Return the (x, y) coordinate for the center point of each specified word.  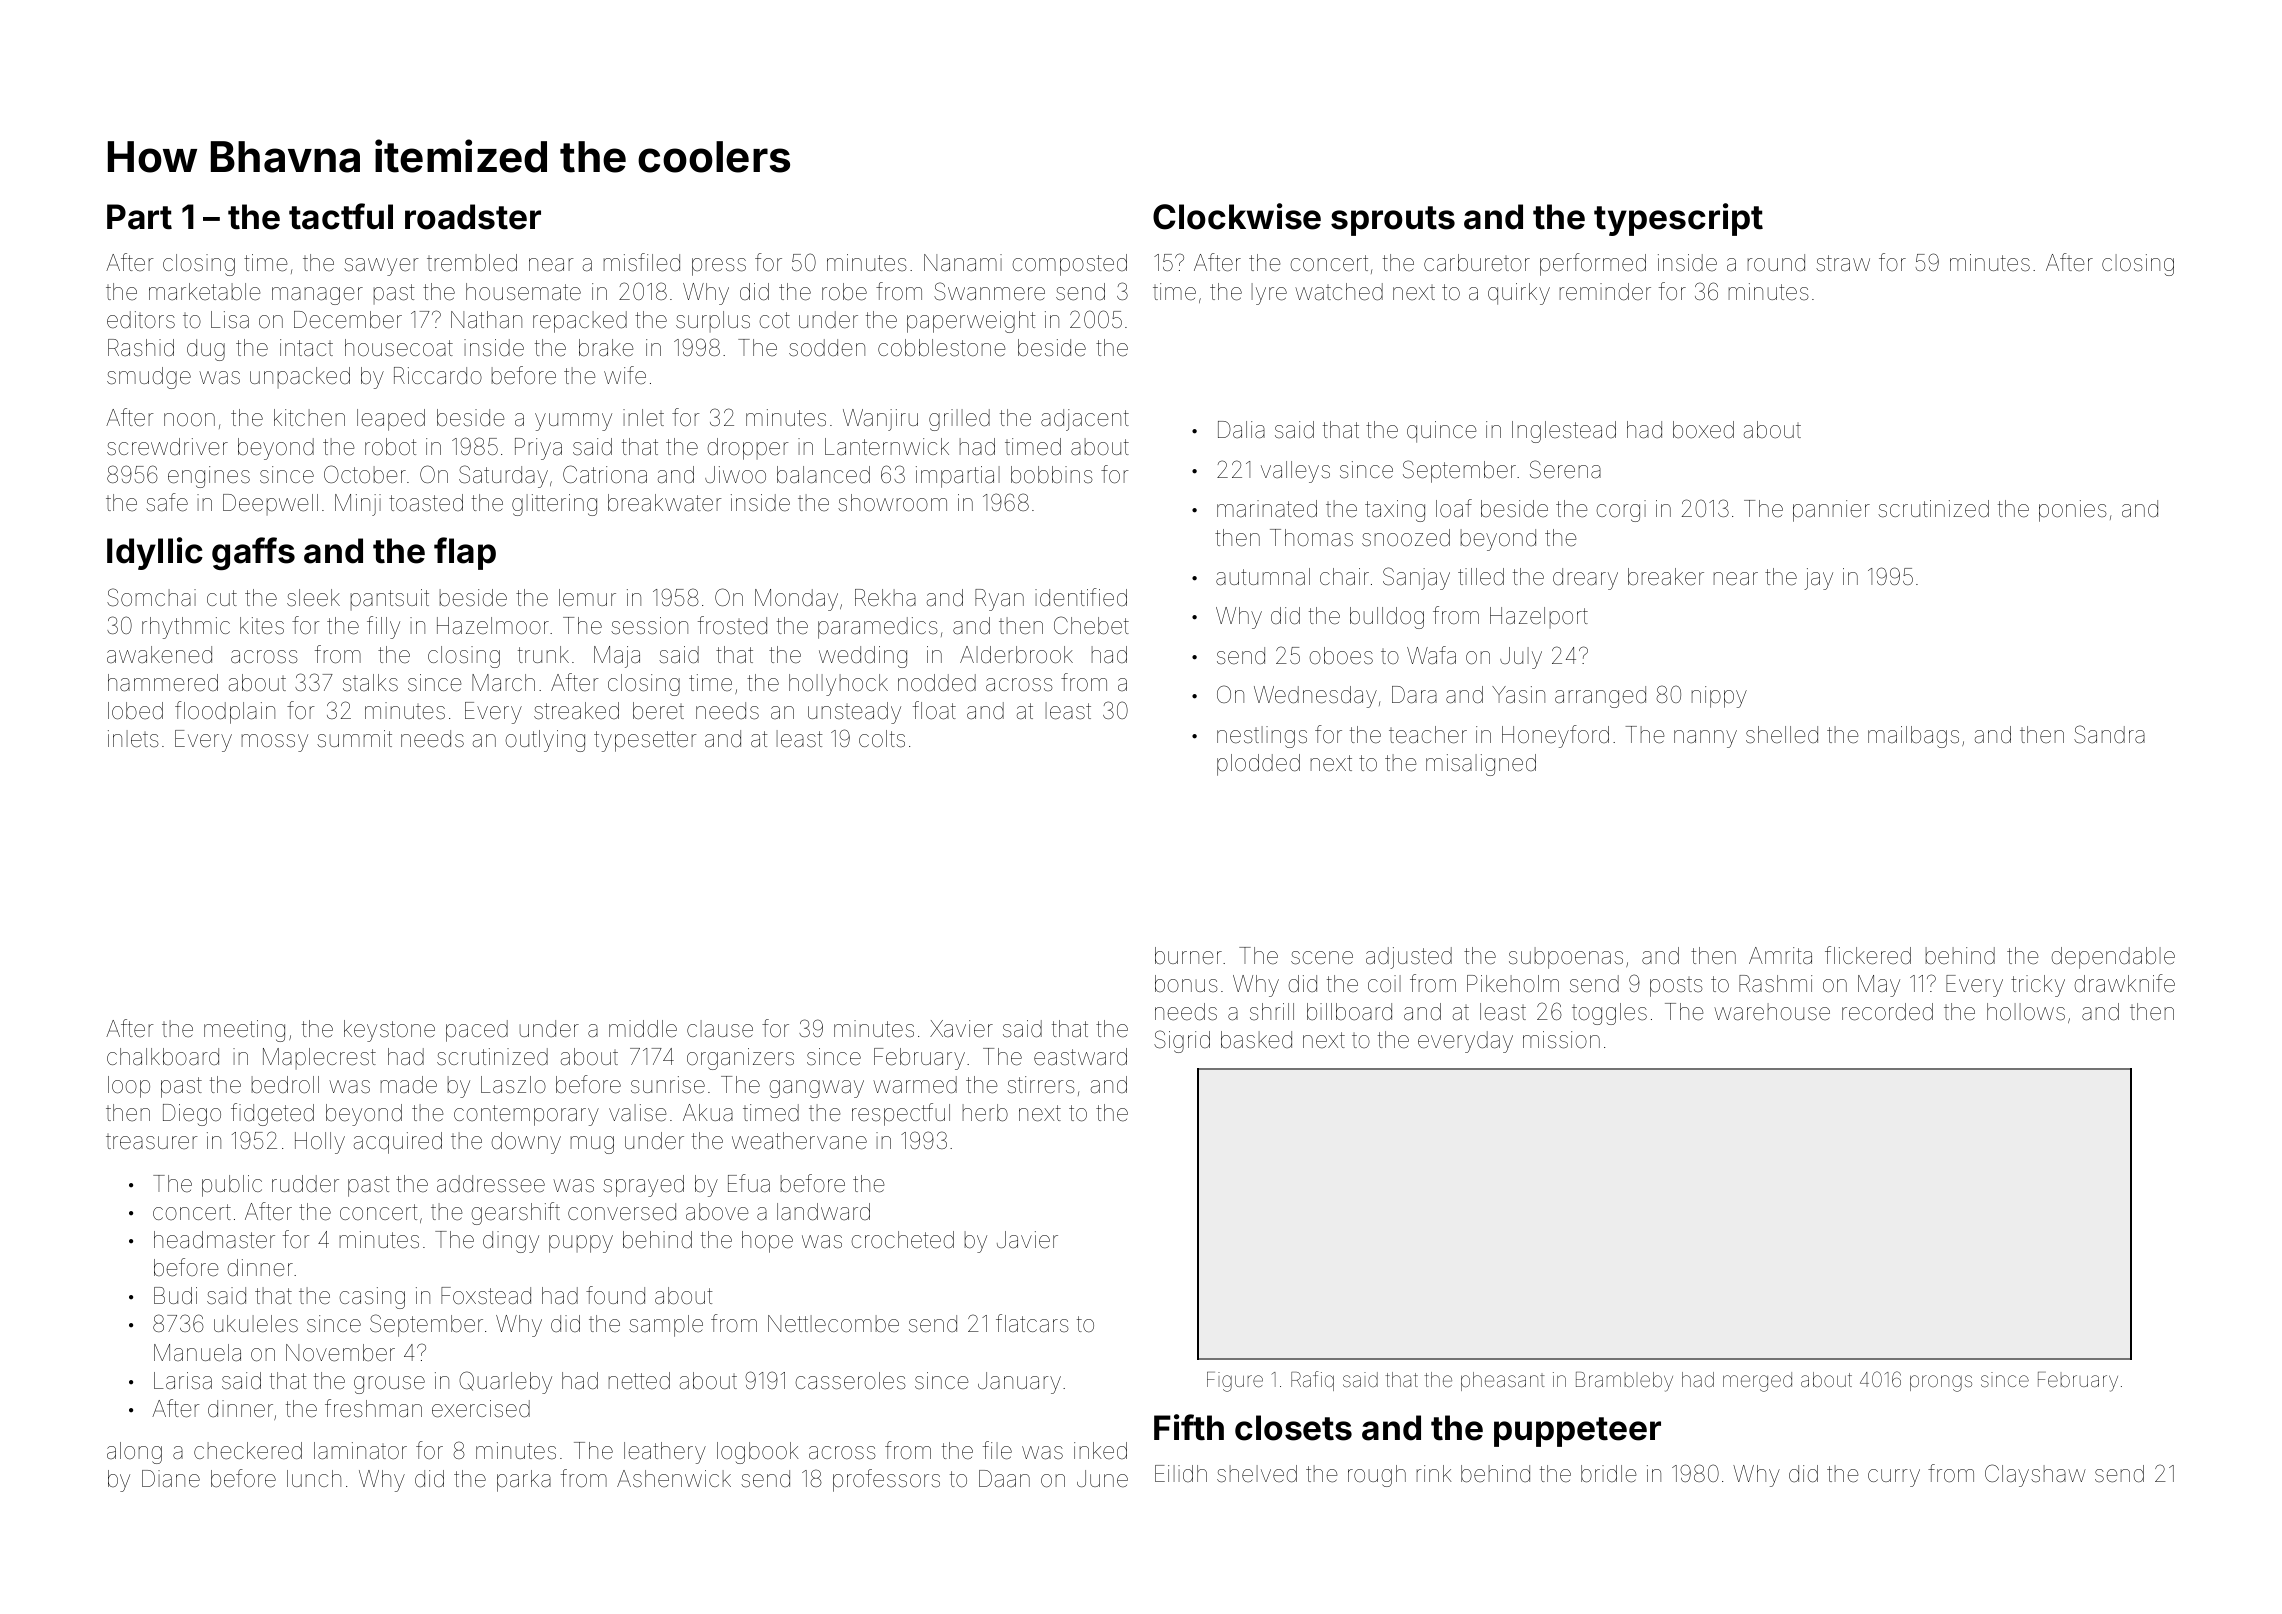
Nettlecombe (833, 1324)
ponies (2073, 511)
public (232, 1186)
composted (1069, 265)
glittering (554, 505)
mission (1561, 1040)
